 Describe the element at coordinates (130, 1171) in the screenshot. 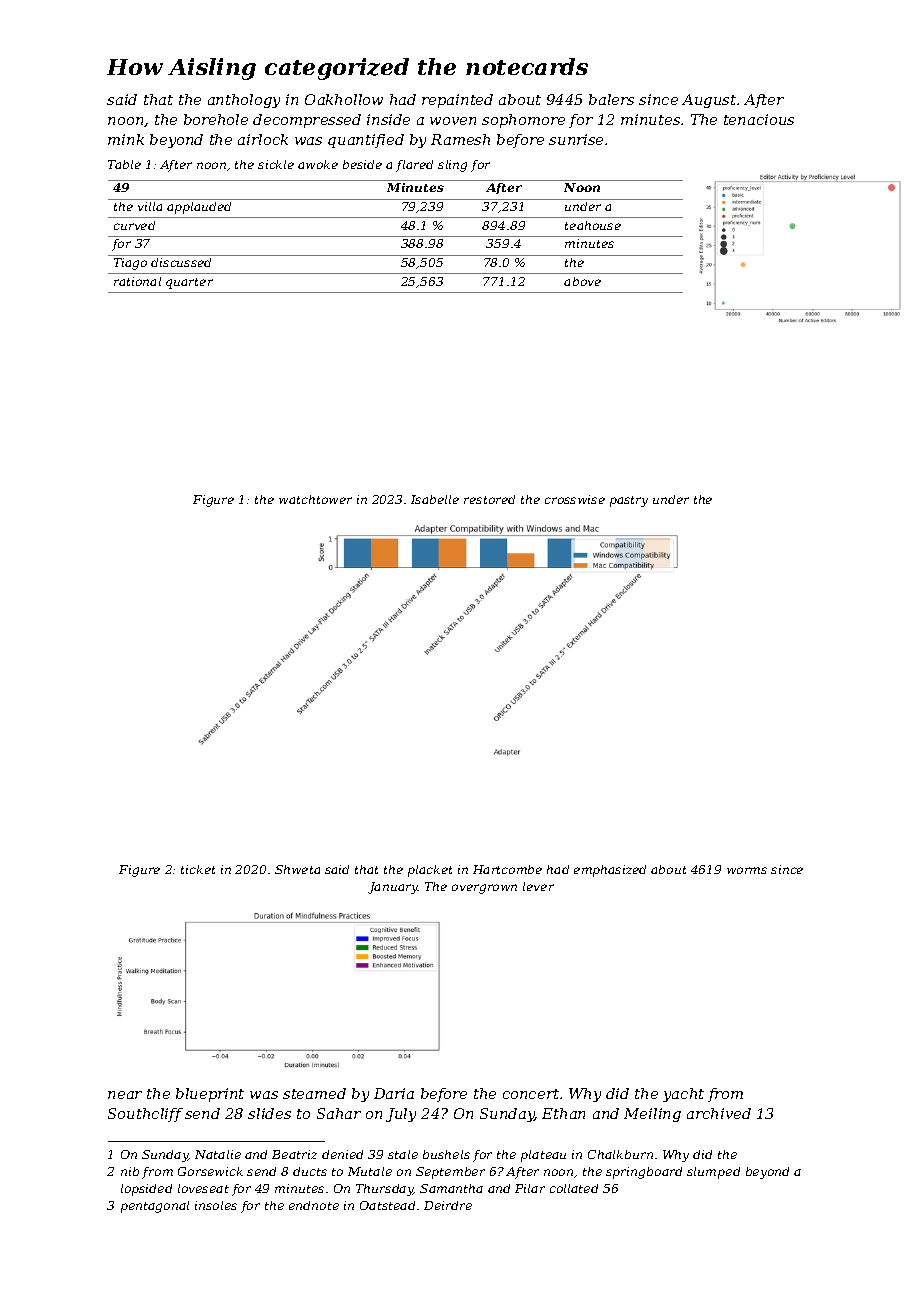

I see `nib` at that location.
